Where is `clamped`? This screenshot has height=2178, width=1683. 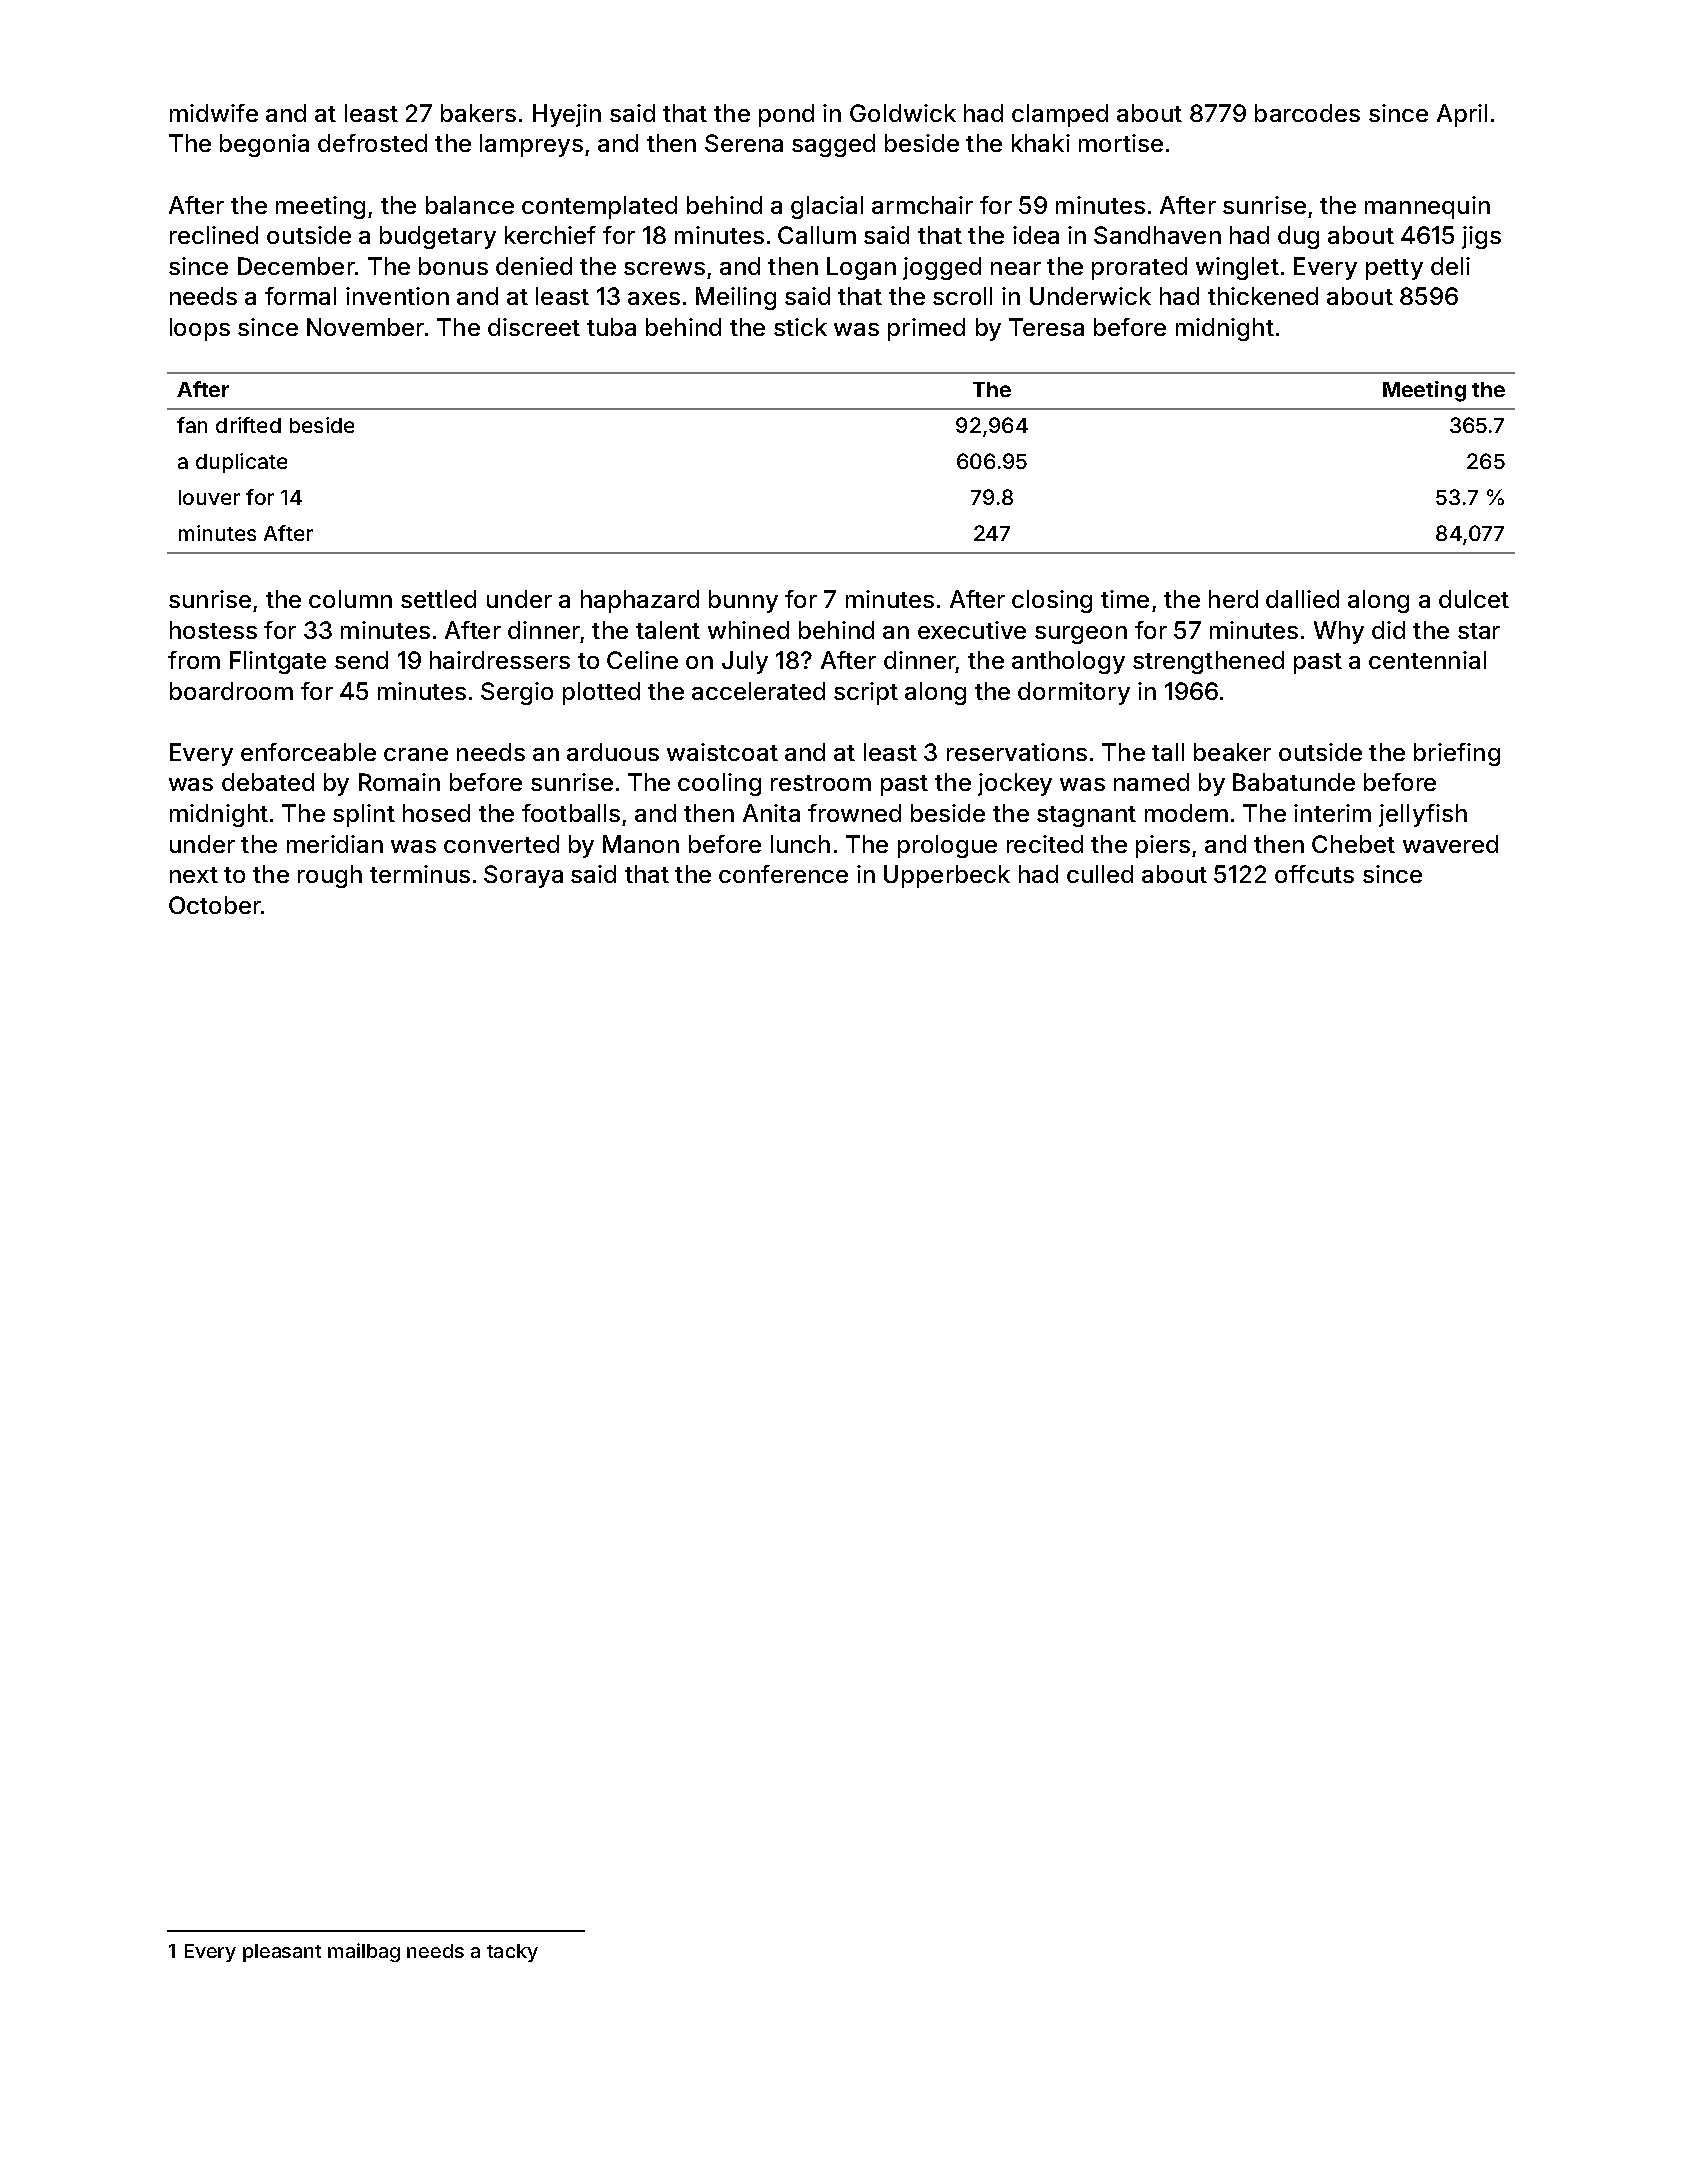 clamped is located at coordinates (1060, 115).
